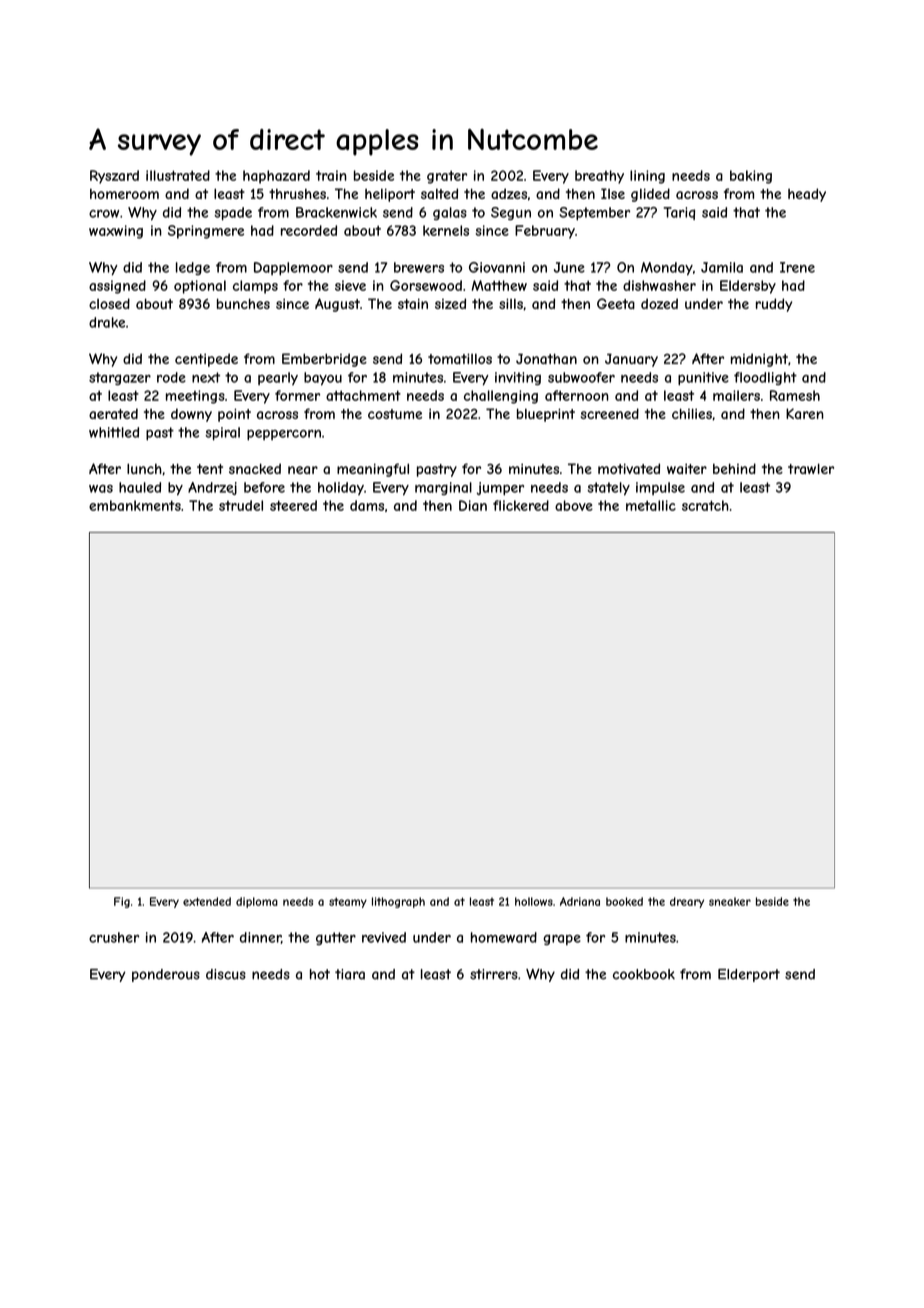 Image resolution: width=924 pixels, height=1308 pixels. Describe the element at coordinates (511, 213) in the screenshot. I see `Segun` at that location.
